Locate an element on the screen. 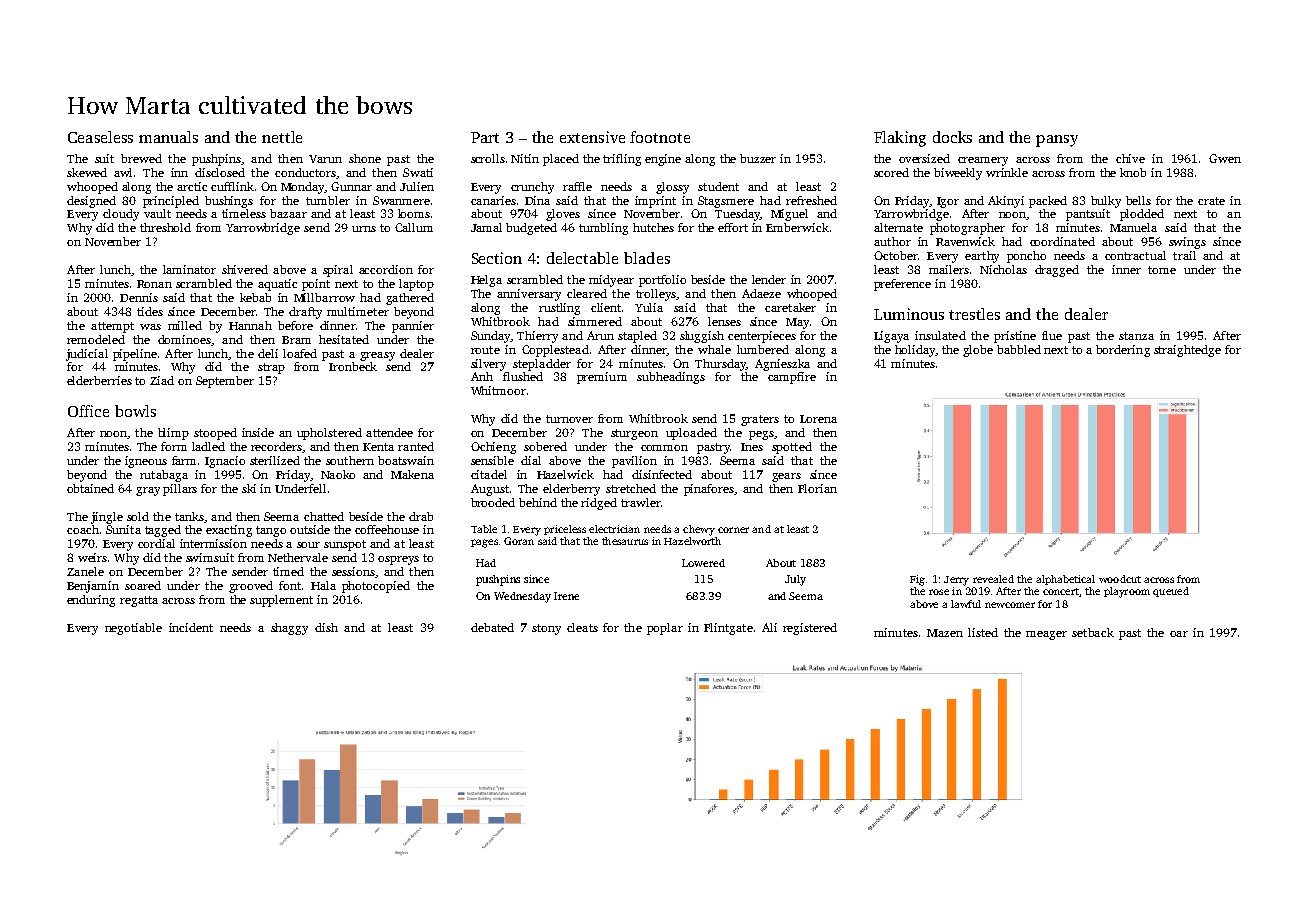 The width and height of the screenshot is (1308, 924). Flintgate is located at coordinates (728, 629).
